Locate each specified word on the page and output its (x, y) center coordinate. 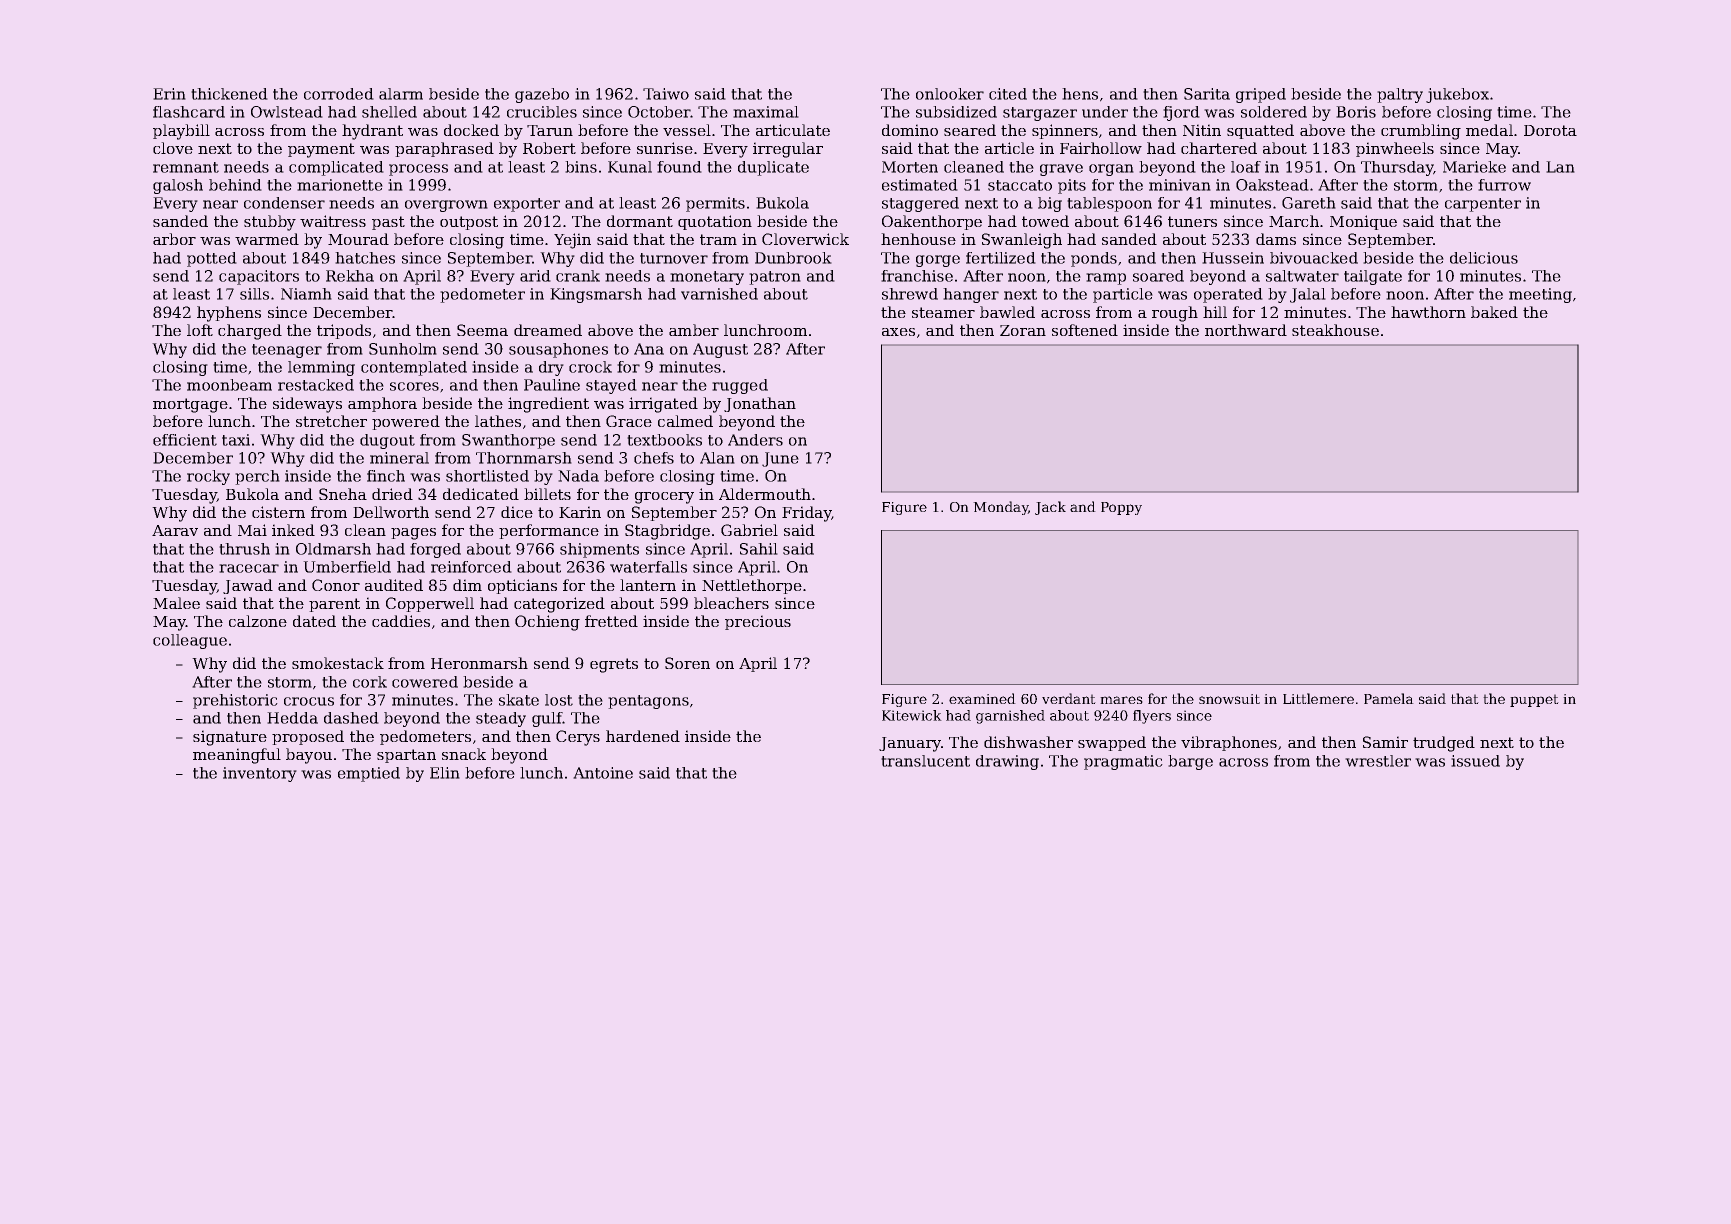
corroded (339, 94)
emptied (369, 774)
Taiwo (666, 94)
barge (1190, 762)
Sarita (1207, 94)
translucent (925, 761)
